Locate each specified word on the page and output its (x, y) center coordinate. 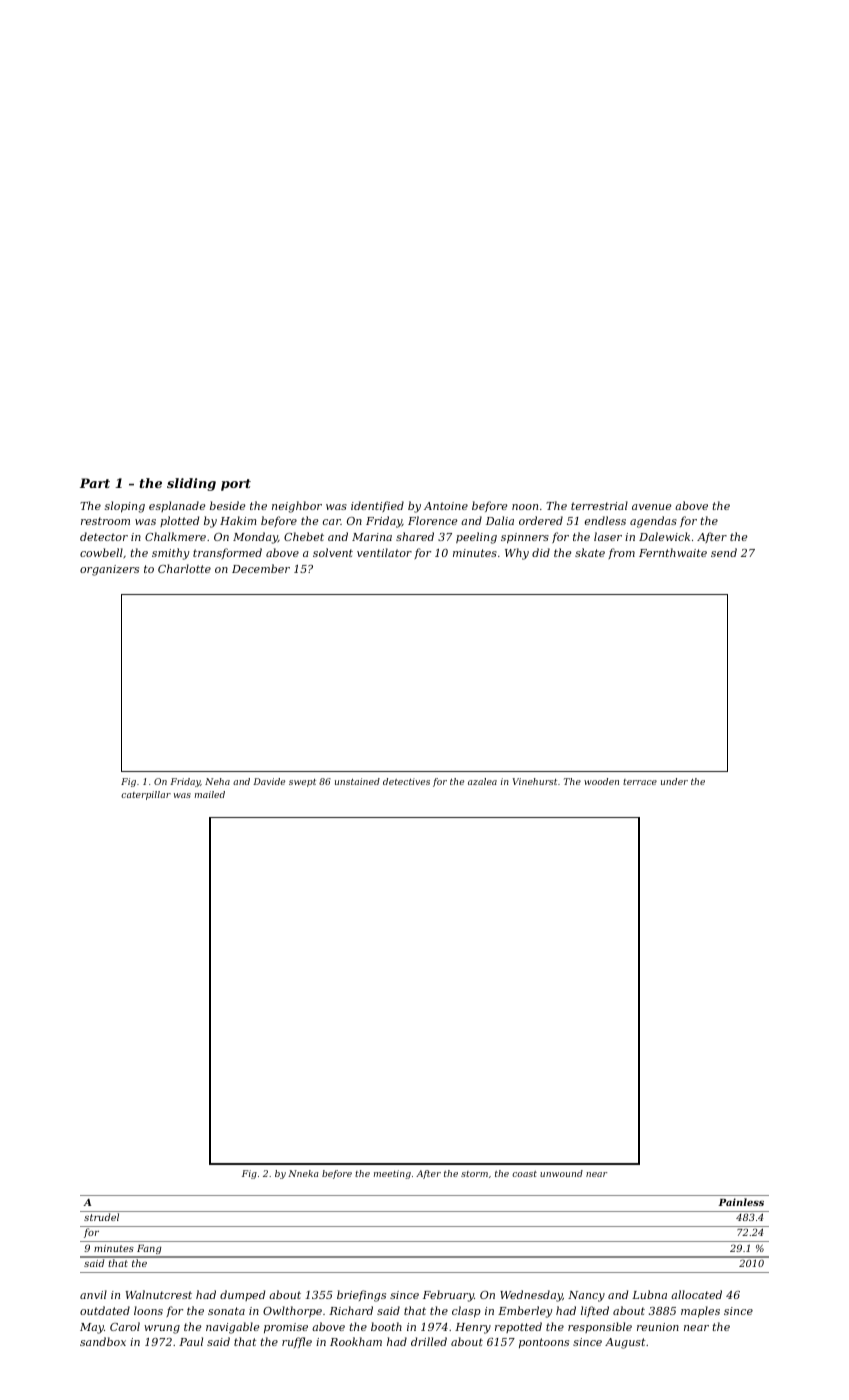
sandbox (103, 1341)
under (674, 781)
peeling (476, 538)
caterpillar (146, 795)
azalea (482, 781)
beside (228, 505)
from (621, 553)
